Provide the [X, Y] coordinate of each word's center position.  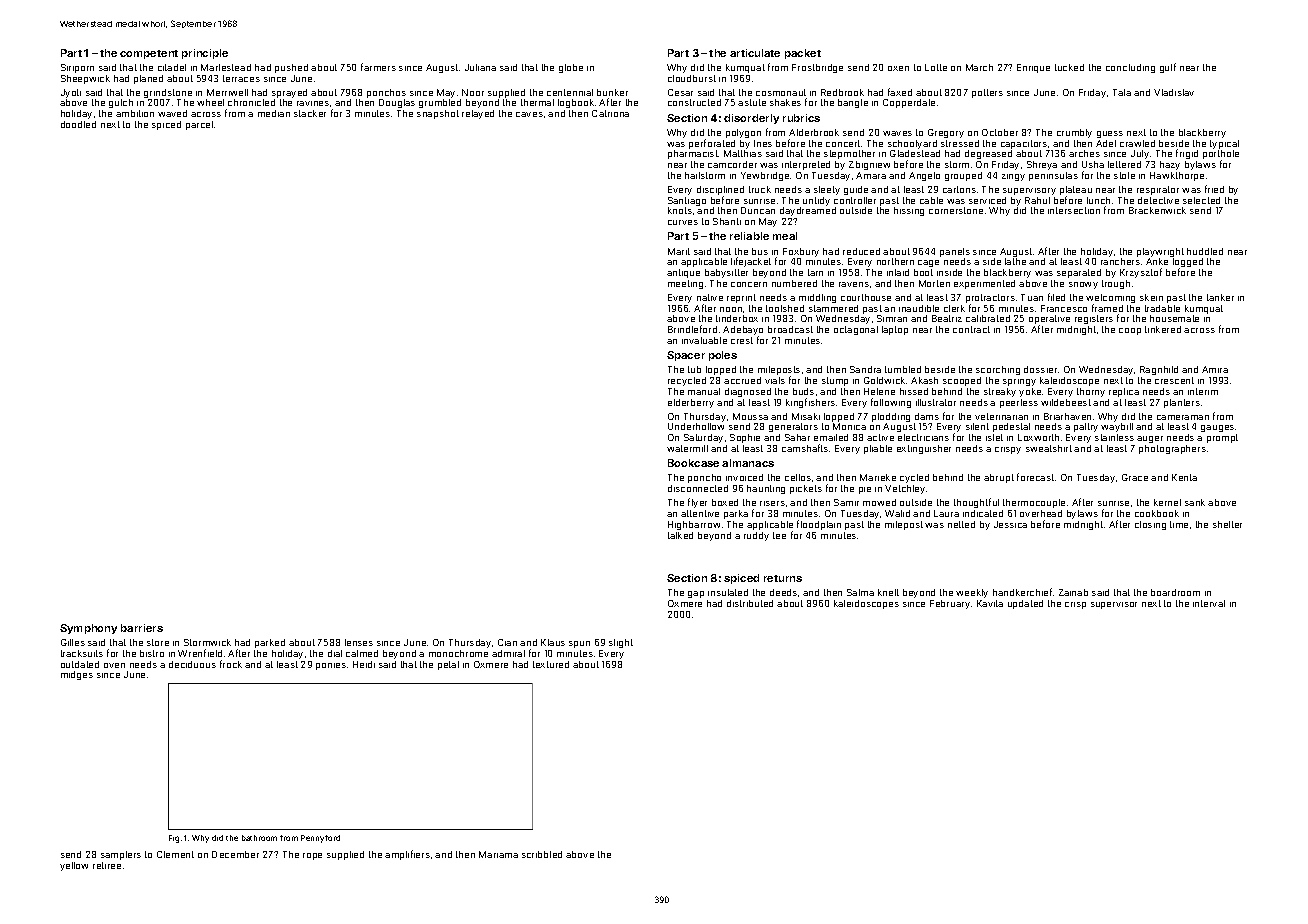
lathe [1015, 261]
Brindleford [692, 329]
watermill [687, 448]
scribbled [542, 854]
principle [205, 54]
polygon [743, 133]
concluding [1130, 68]
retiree [107, 865]
